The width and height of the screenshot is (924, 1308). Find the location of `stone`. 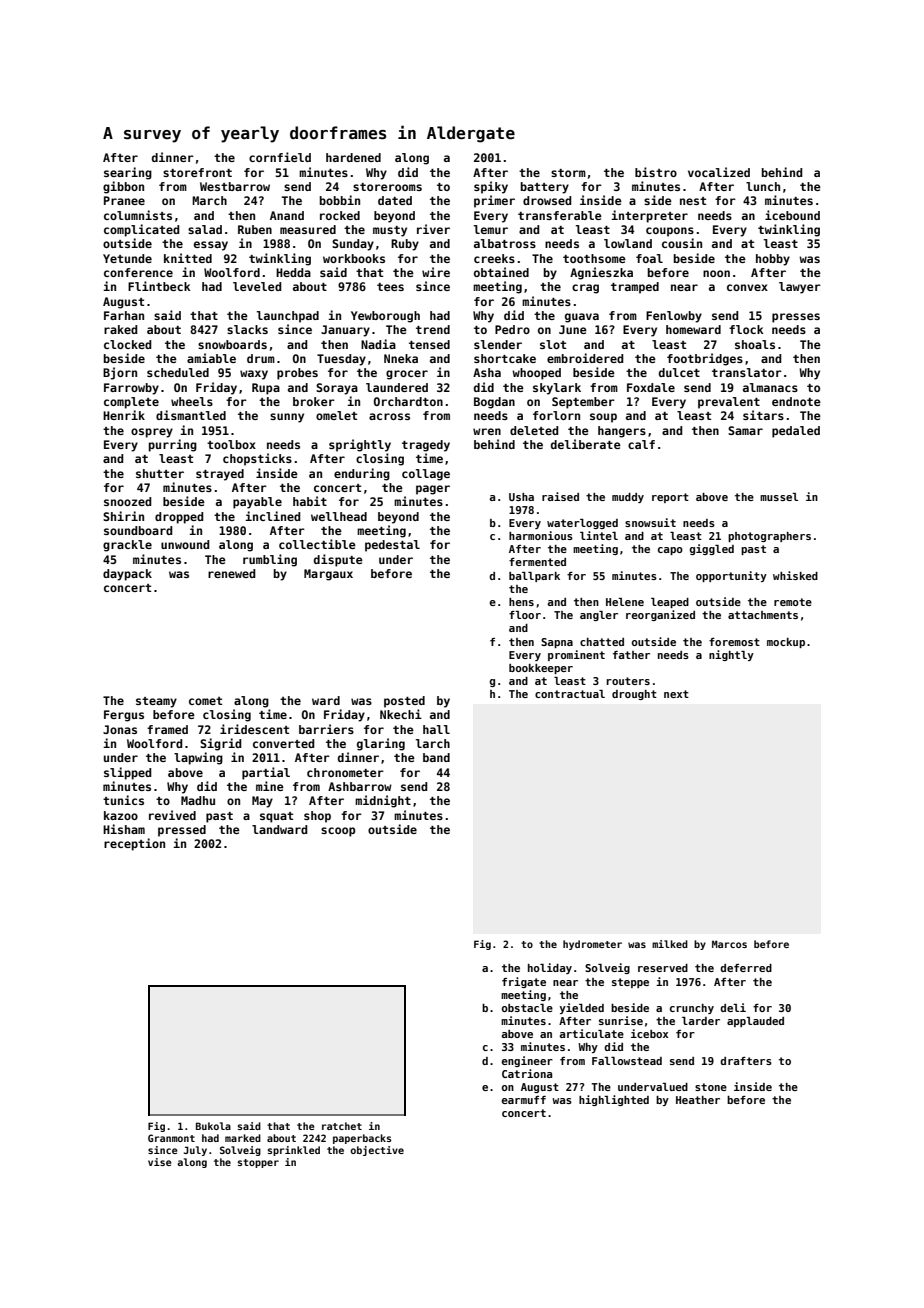

stone is located at coordinates (711, 1087).
